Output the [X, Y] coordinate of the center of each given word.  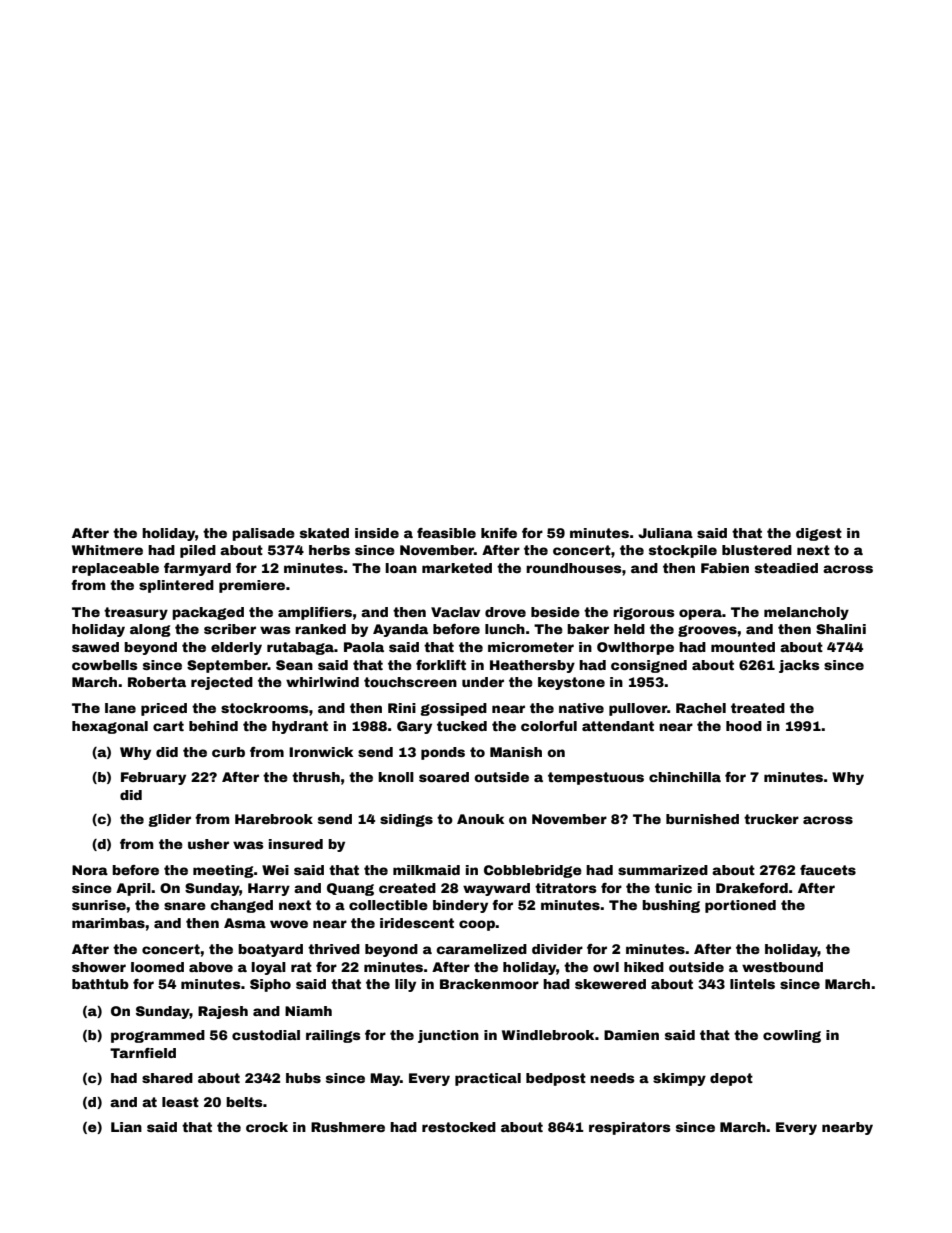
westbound [782, 967]
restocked [459, 1127]
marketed [457, 568]
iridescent [417, 923]
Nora [90, 870]
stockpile [683, 551]
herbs [329, 550]
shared [167, 1078]
